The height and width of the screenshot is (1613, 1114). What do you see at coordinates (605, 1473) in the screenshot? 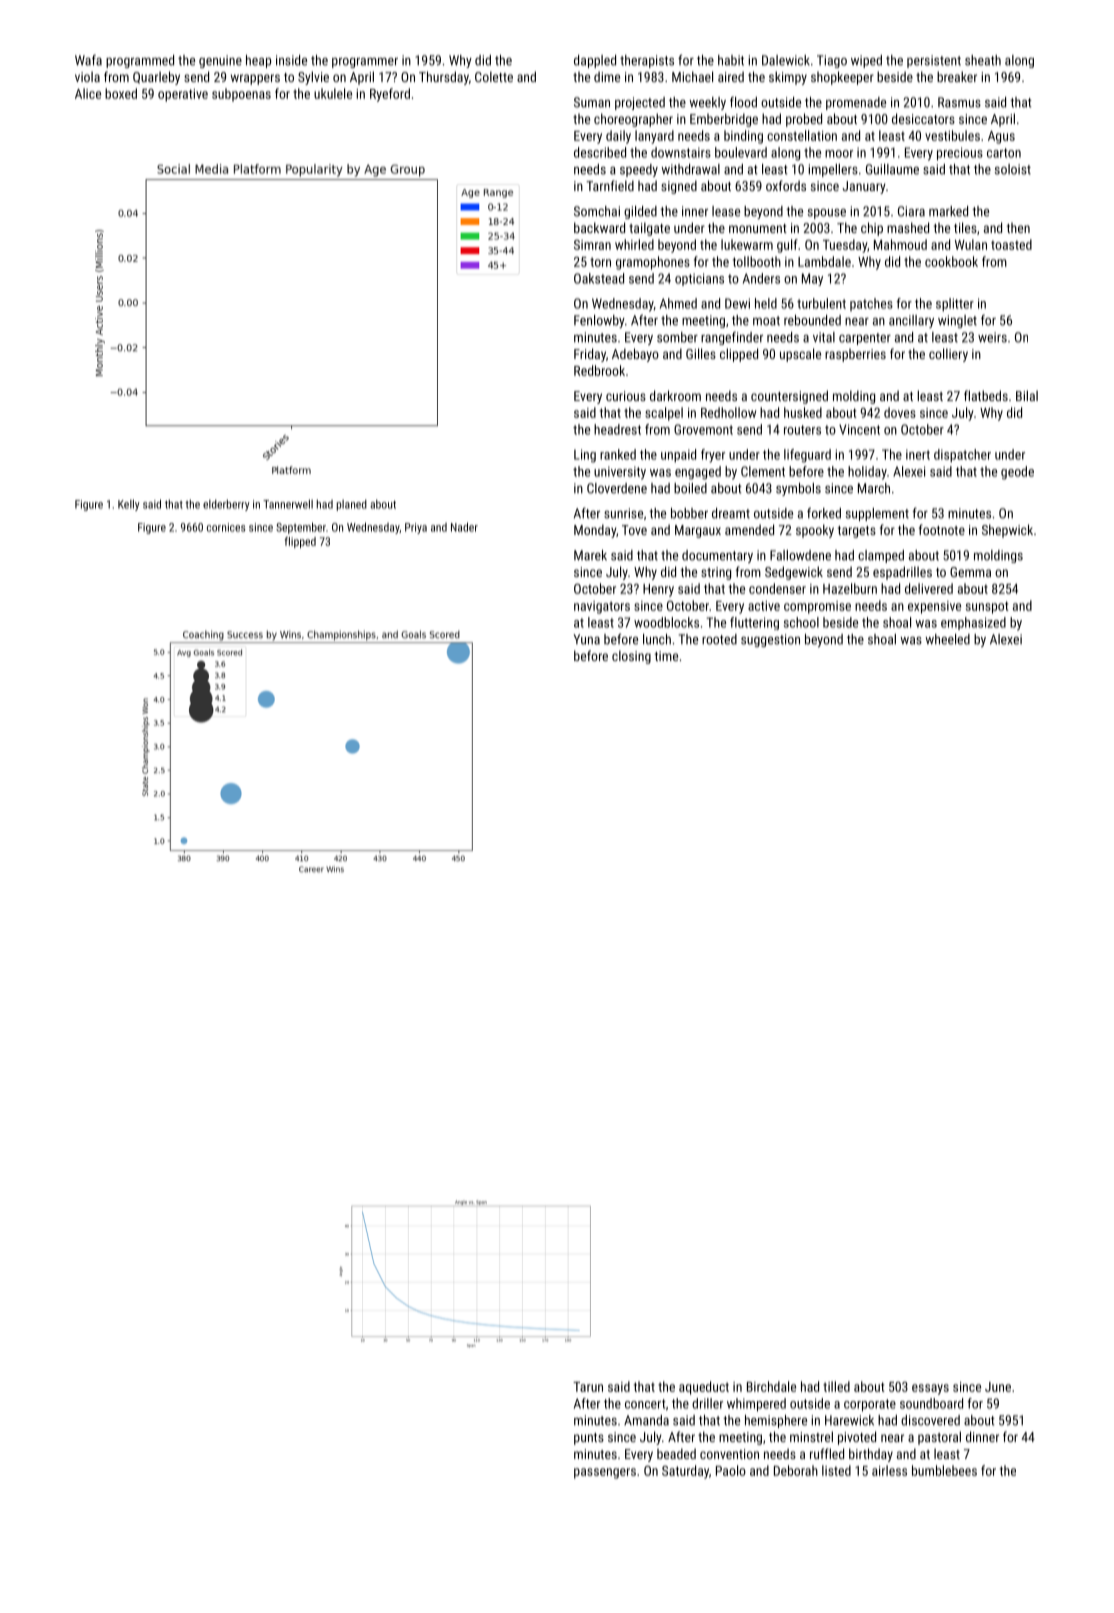
I see `passengers` at bounding box center [605, 1473].
